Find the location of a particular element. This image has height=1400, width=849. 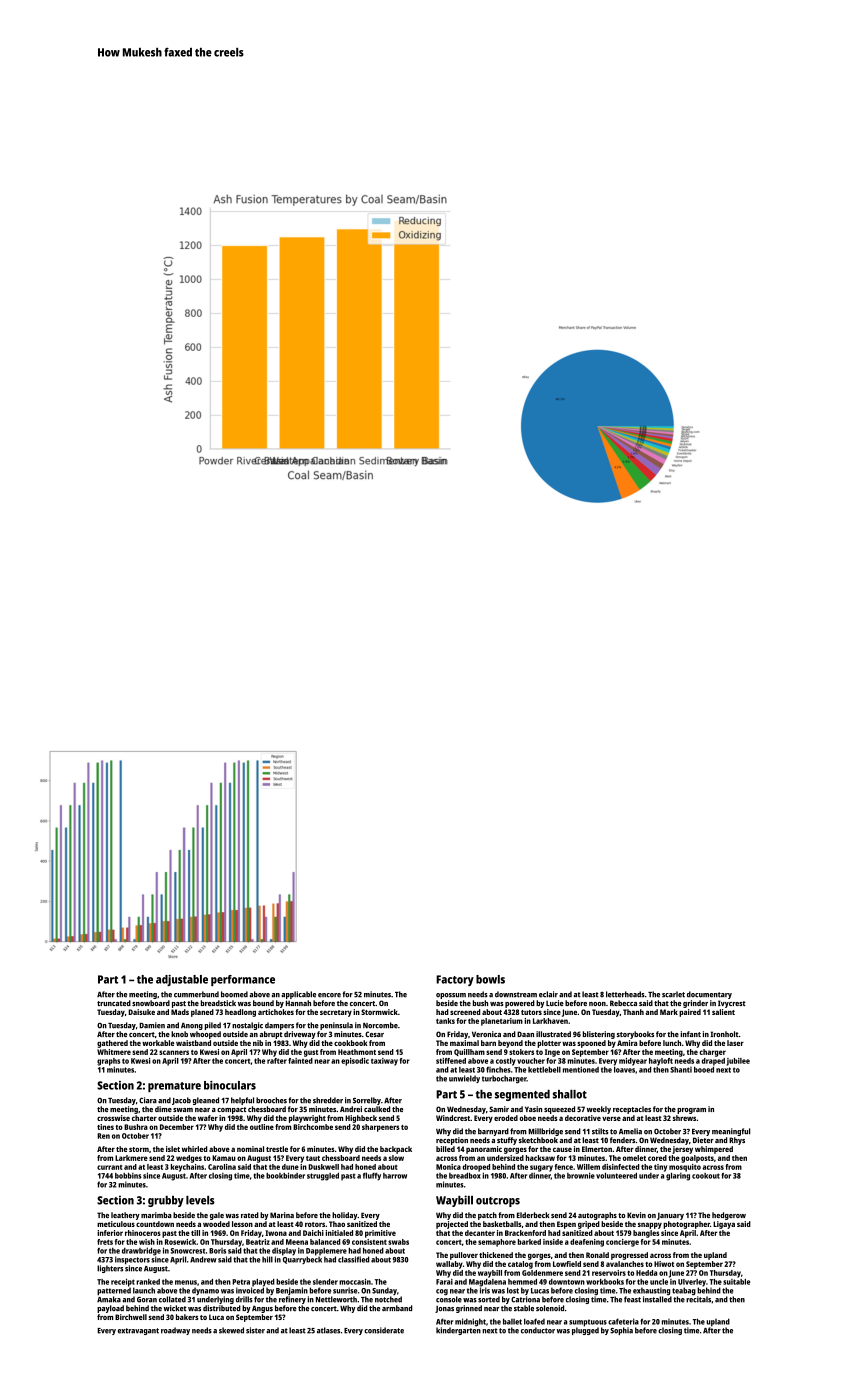

bobbins is located at coordinates (128, 1176).
